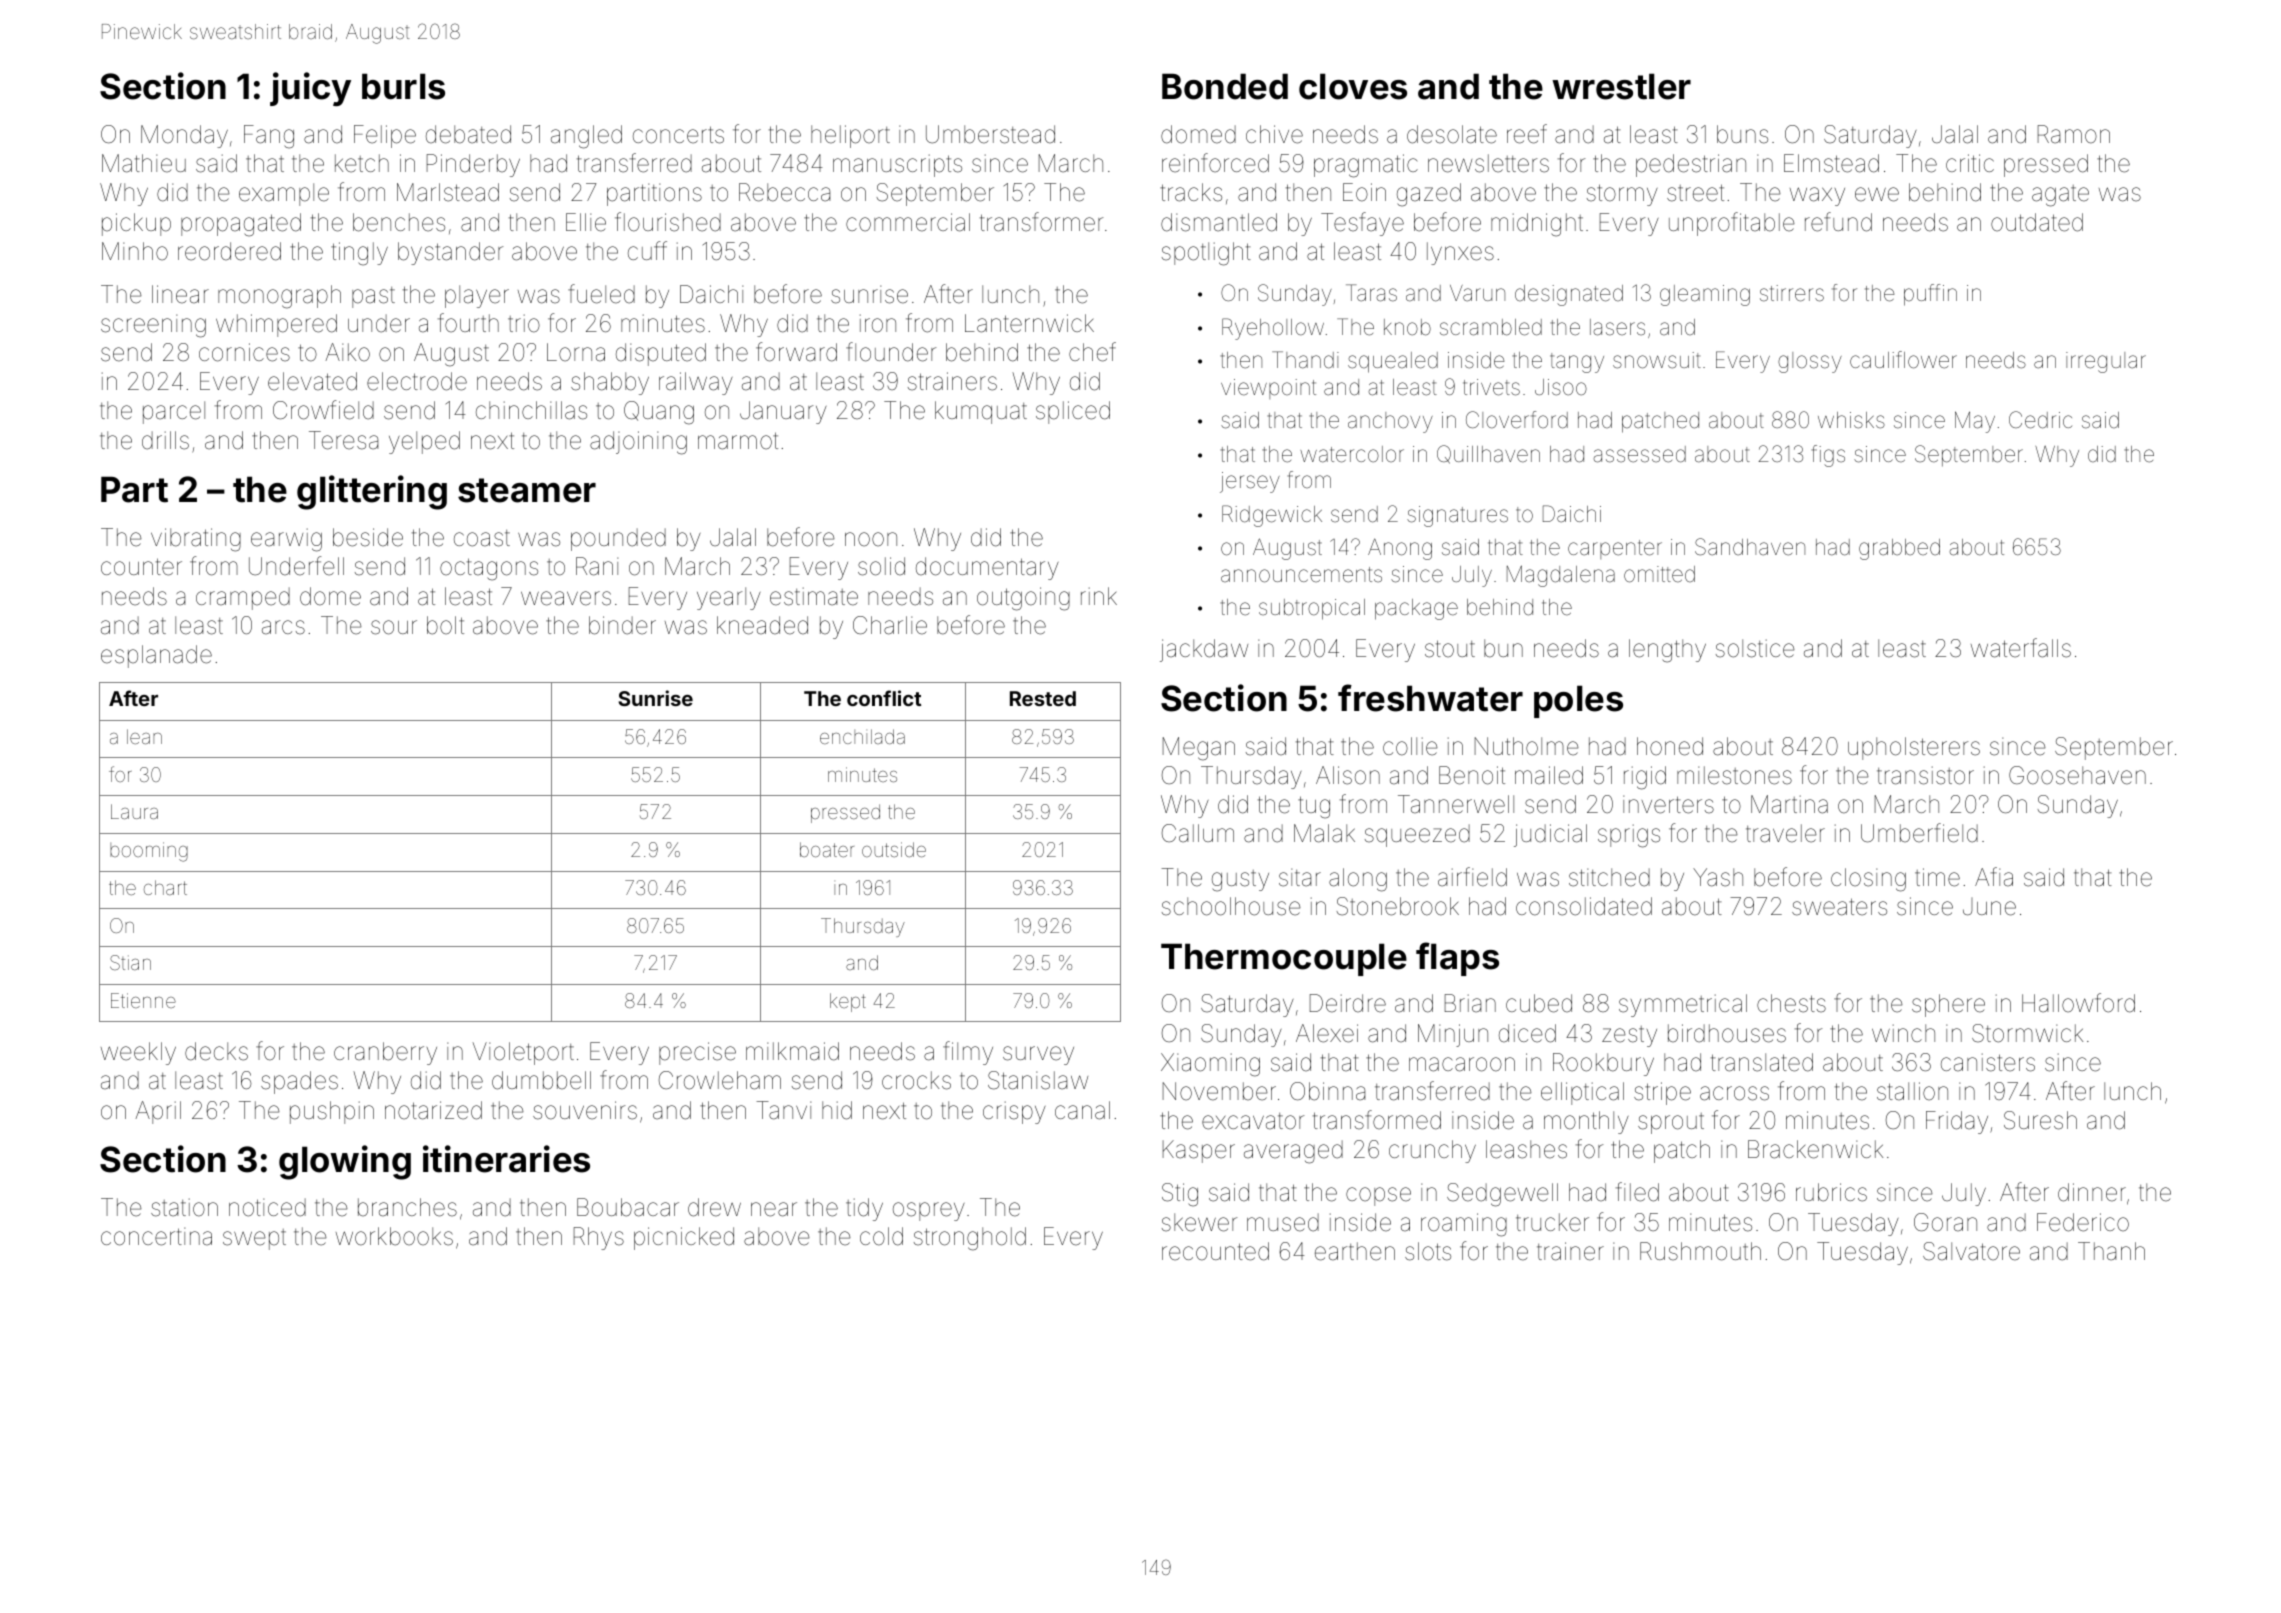 The width and height of the image is (2281, 1613). Describe the element at coordinates (990, 134) in the image. I see `Umberstead` at that location.
